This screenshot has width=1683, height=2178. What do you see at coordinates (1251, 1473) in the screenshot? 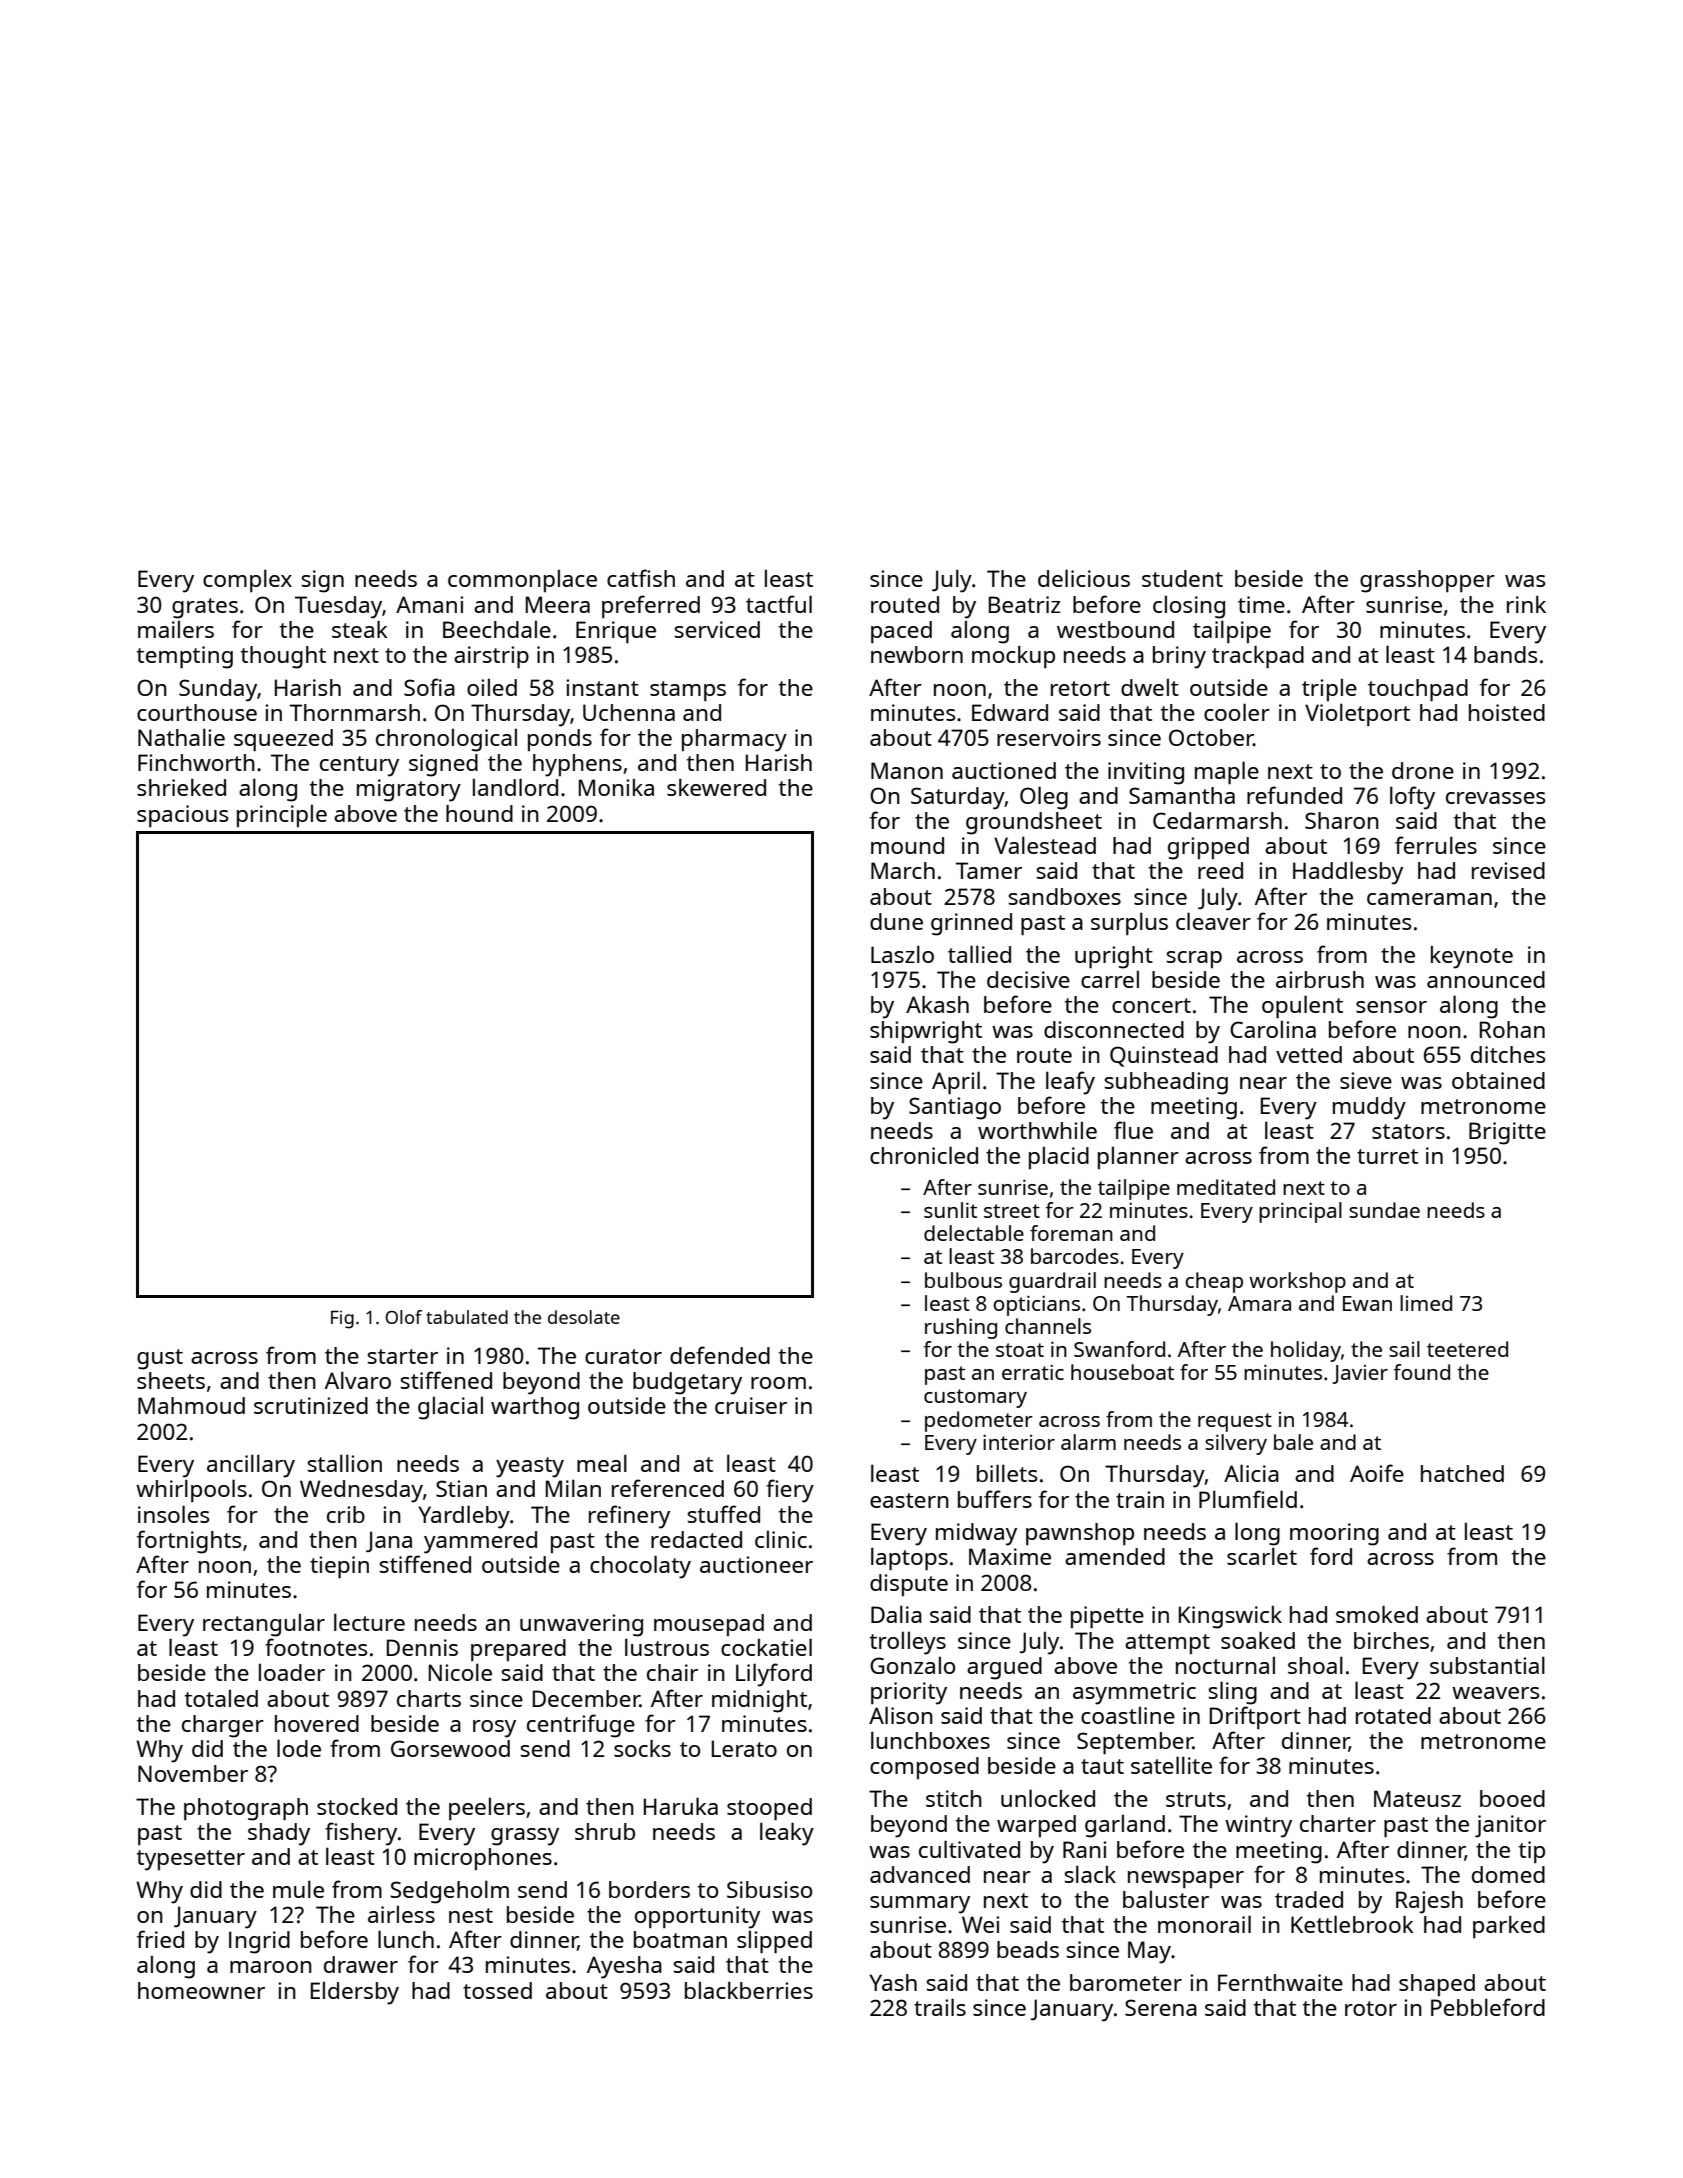
I see `Alicia` at bounding box center [1251, 1473].
